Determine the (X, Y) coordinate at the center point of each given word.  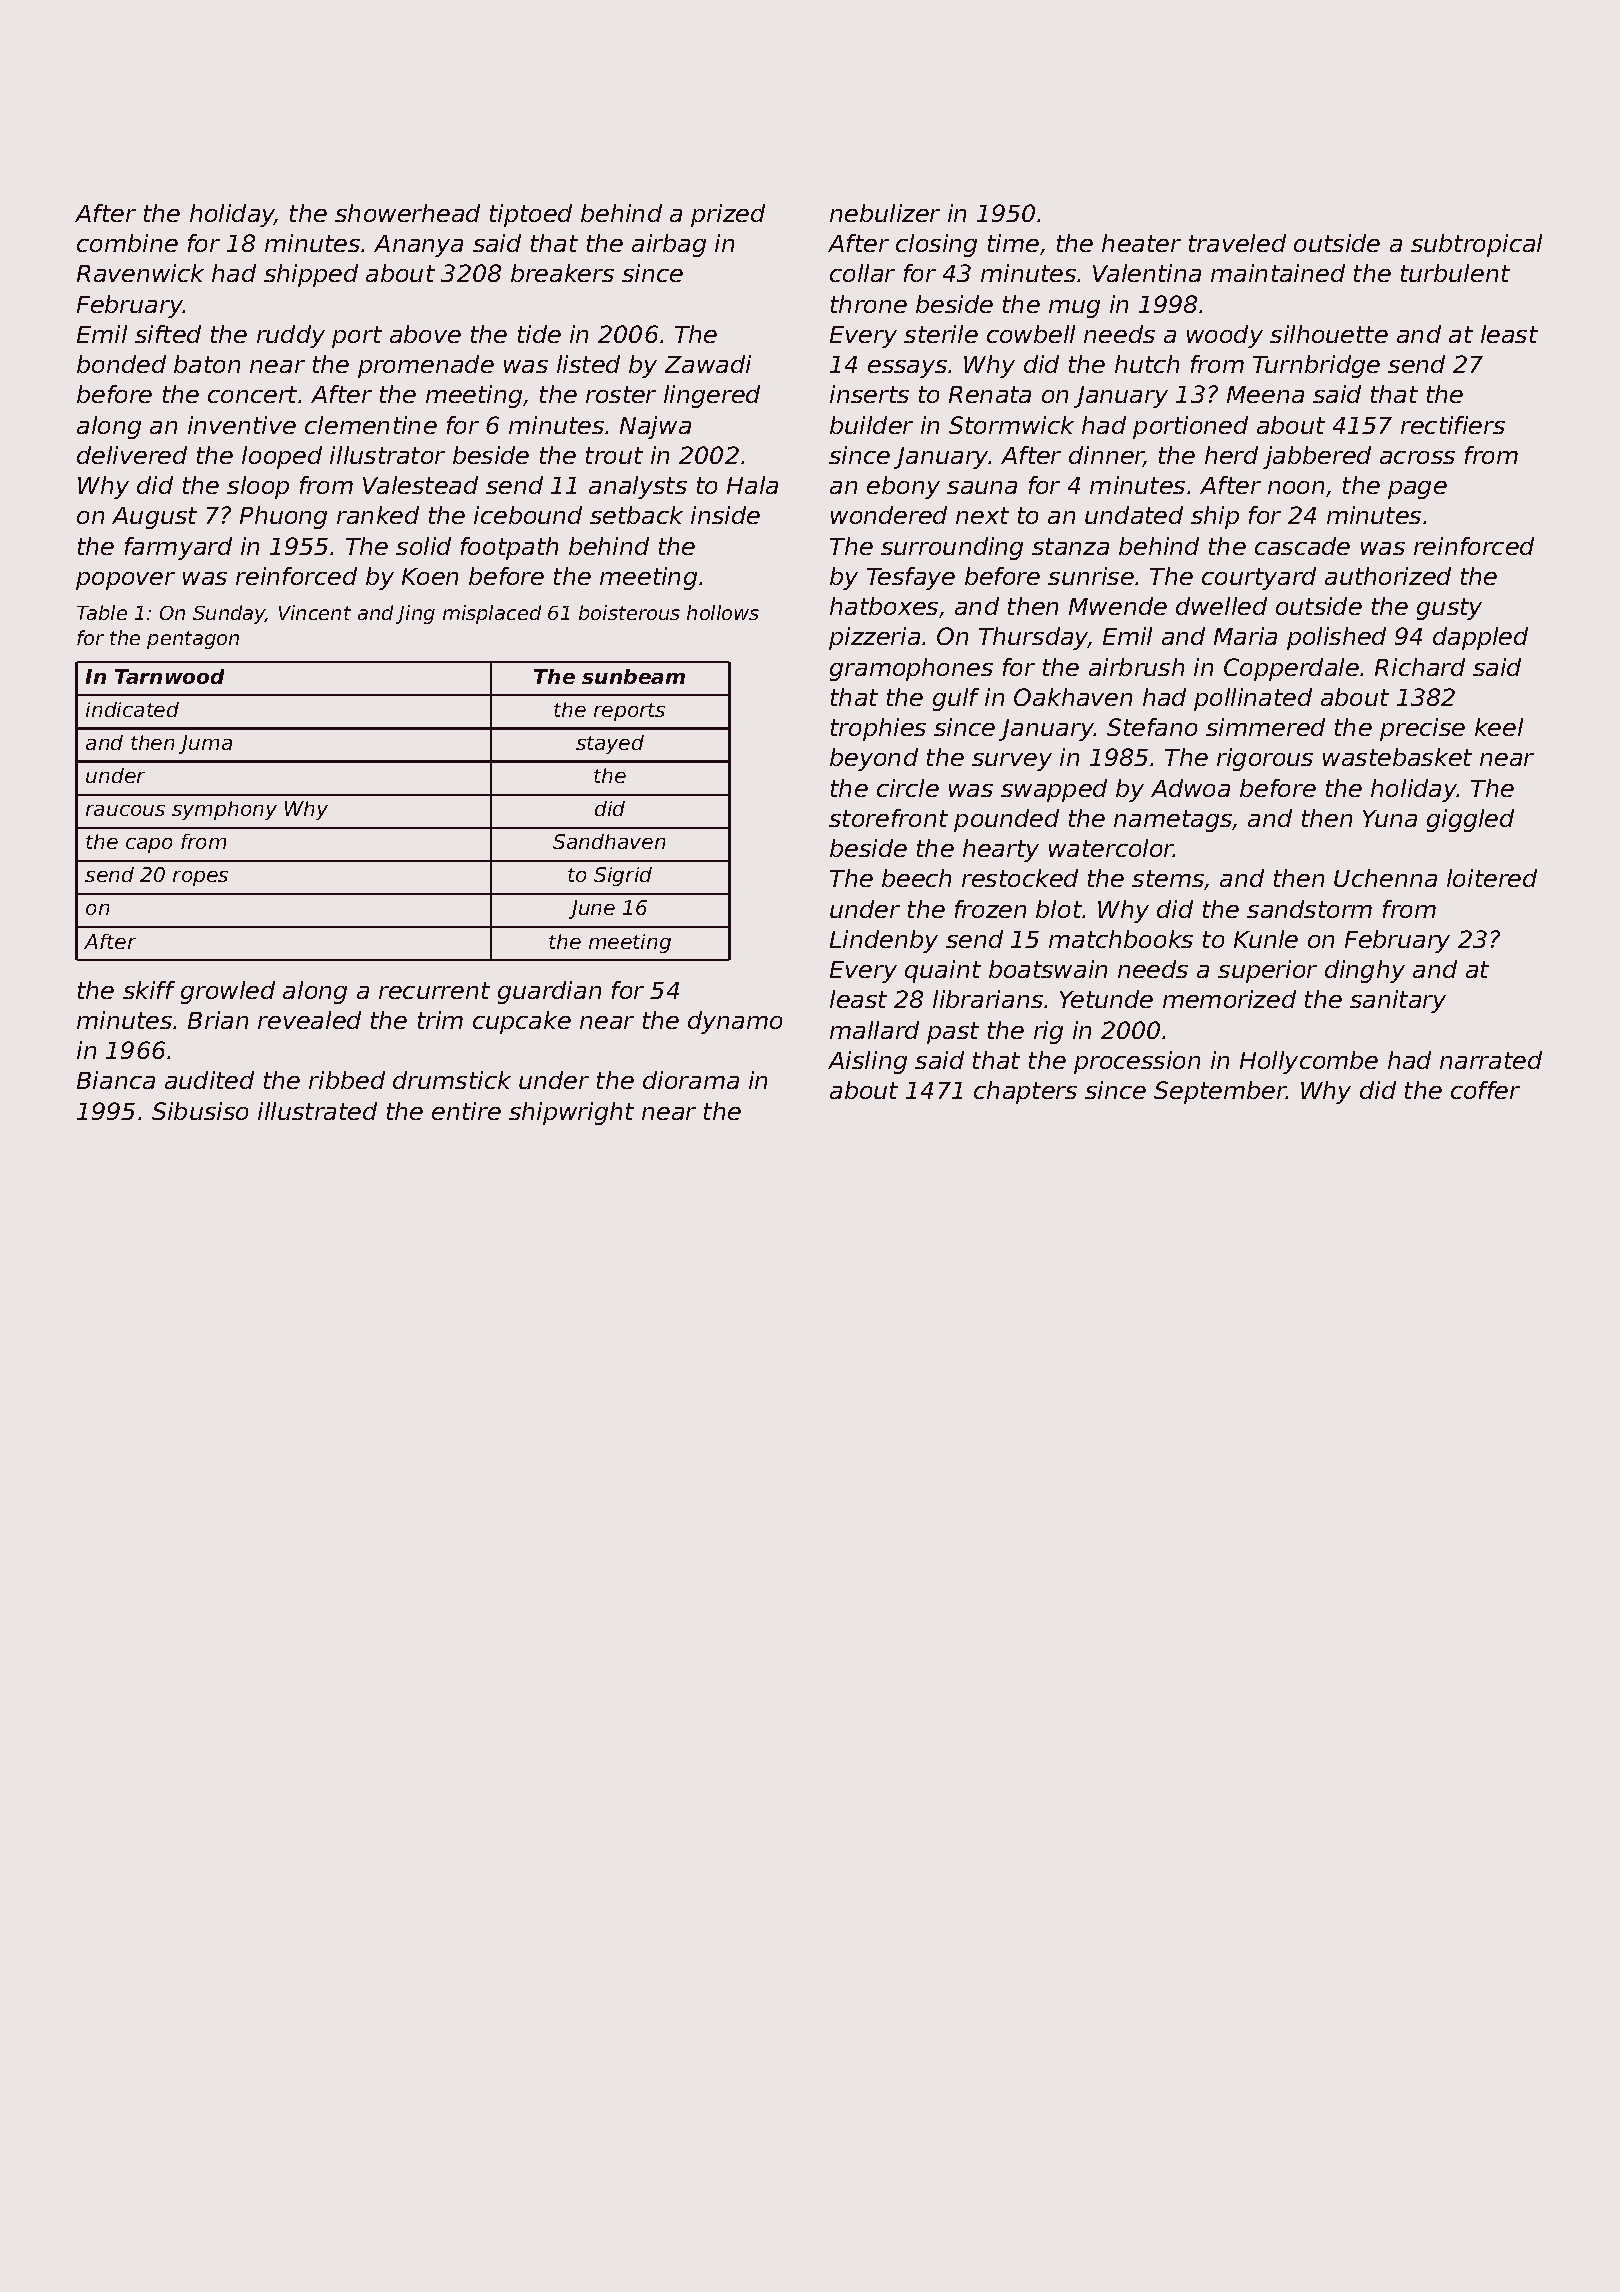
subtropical (1476, 245)
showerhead (407, 213)
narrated (1491, 1060)
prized (728, 215)
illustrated (317, 1111)
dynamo (735, 1022)
